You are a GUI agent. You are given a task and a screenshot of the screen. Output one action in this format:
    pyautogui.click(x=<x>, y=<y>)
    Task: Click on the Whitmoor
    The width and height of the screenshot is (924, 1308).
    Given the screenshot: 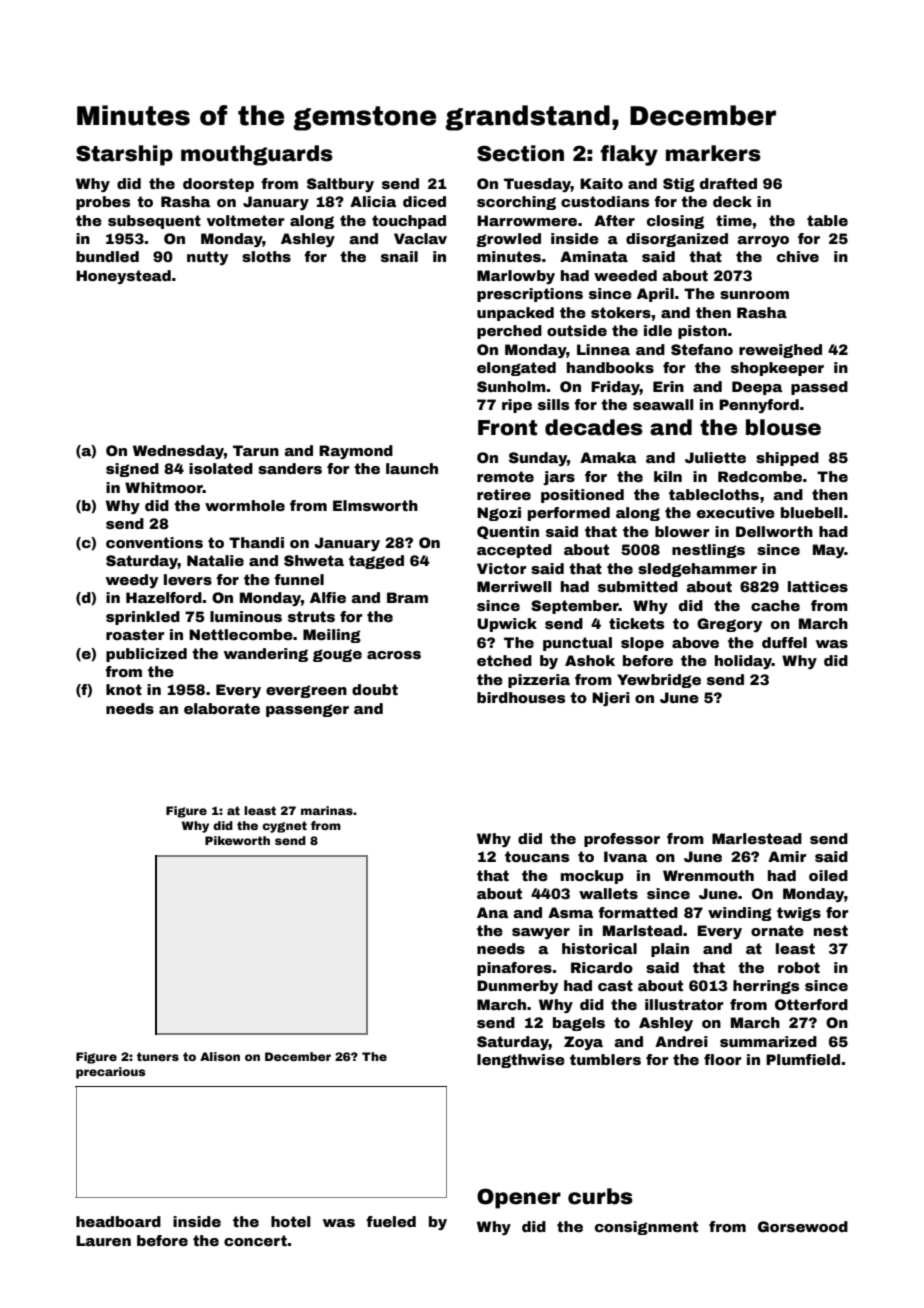 What is the action you would take?
    pyautogui.click(x=164, y=487)
